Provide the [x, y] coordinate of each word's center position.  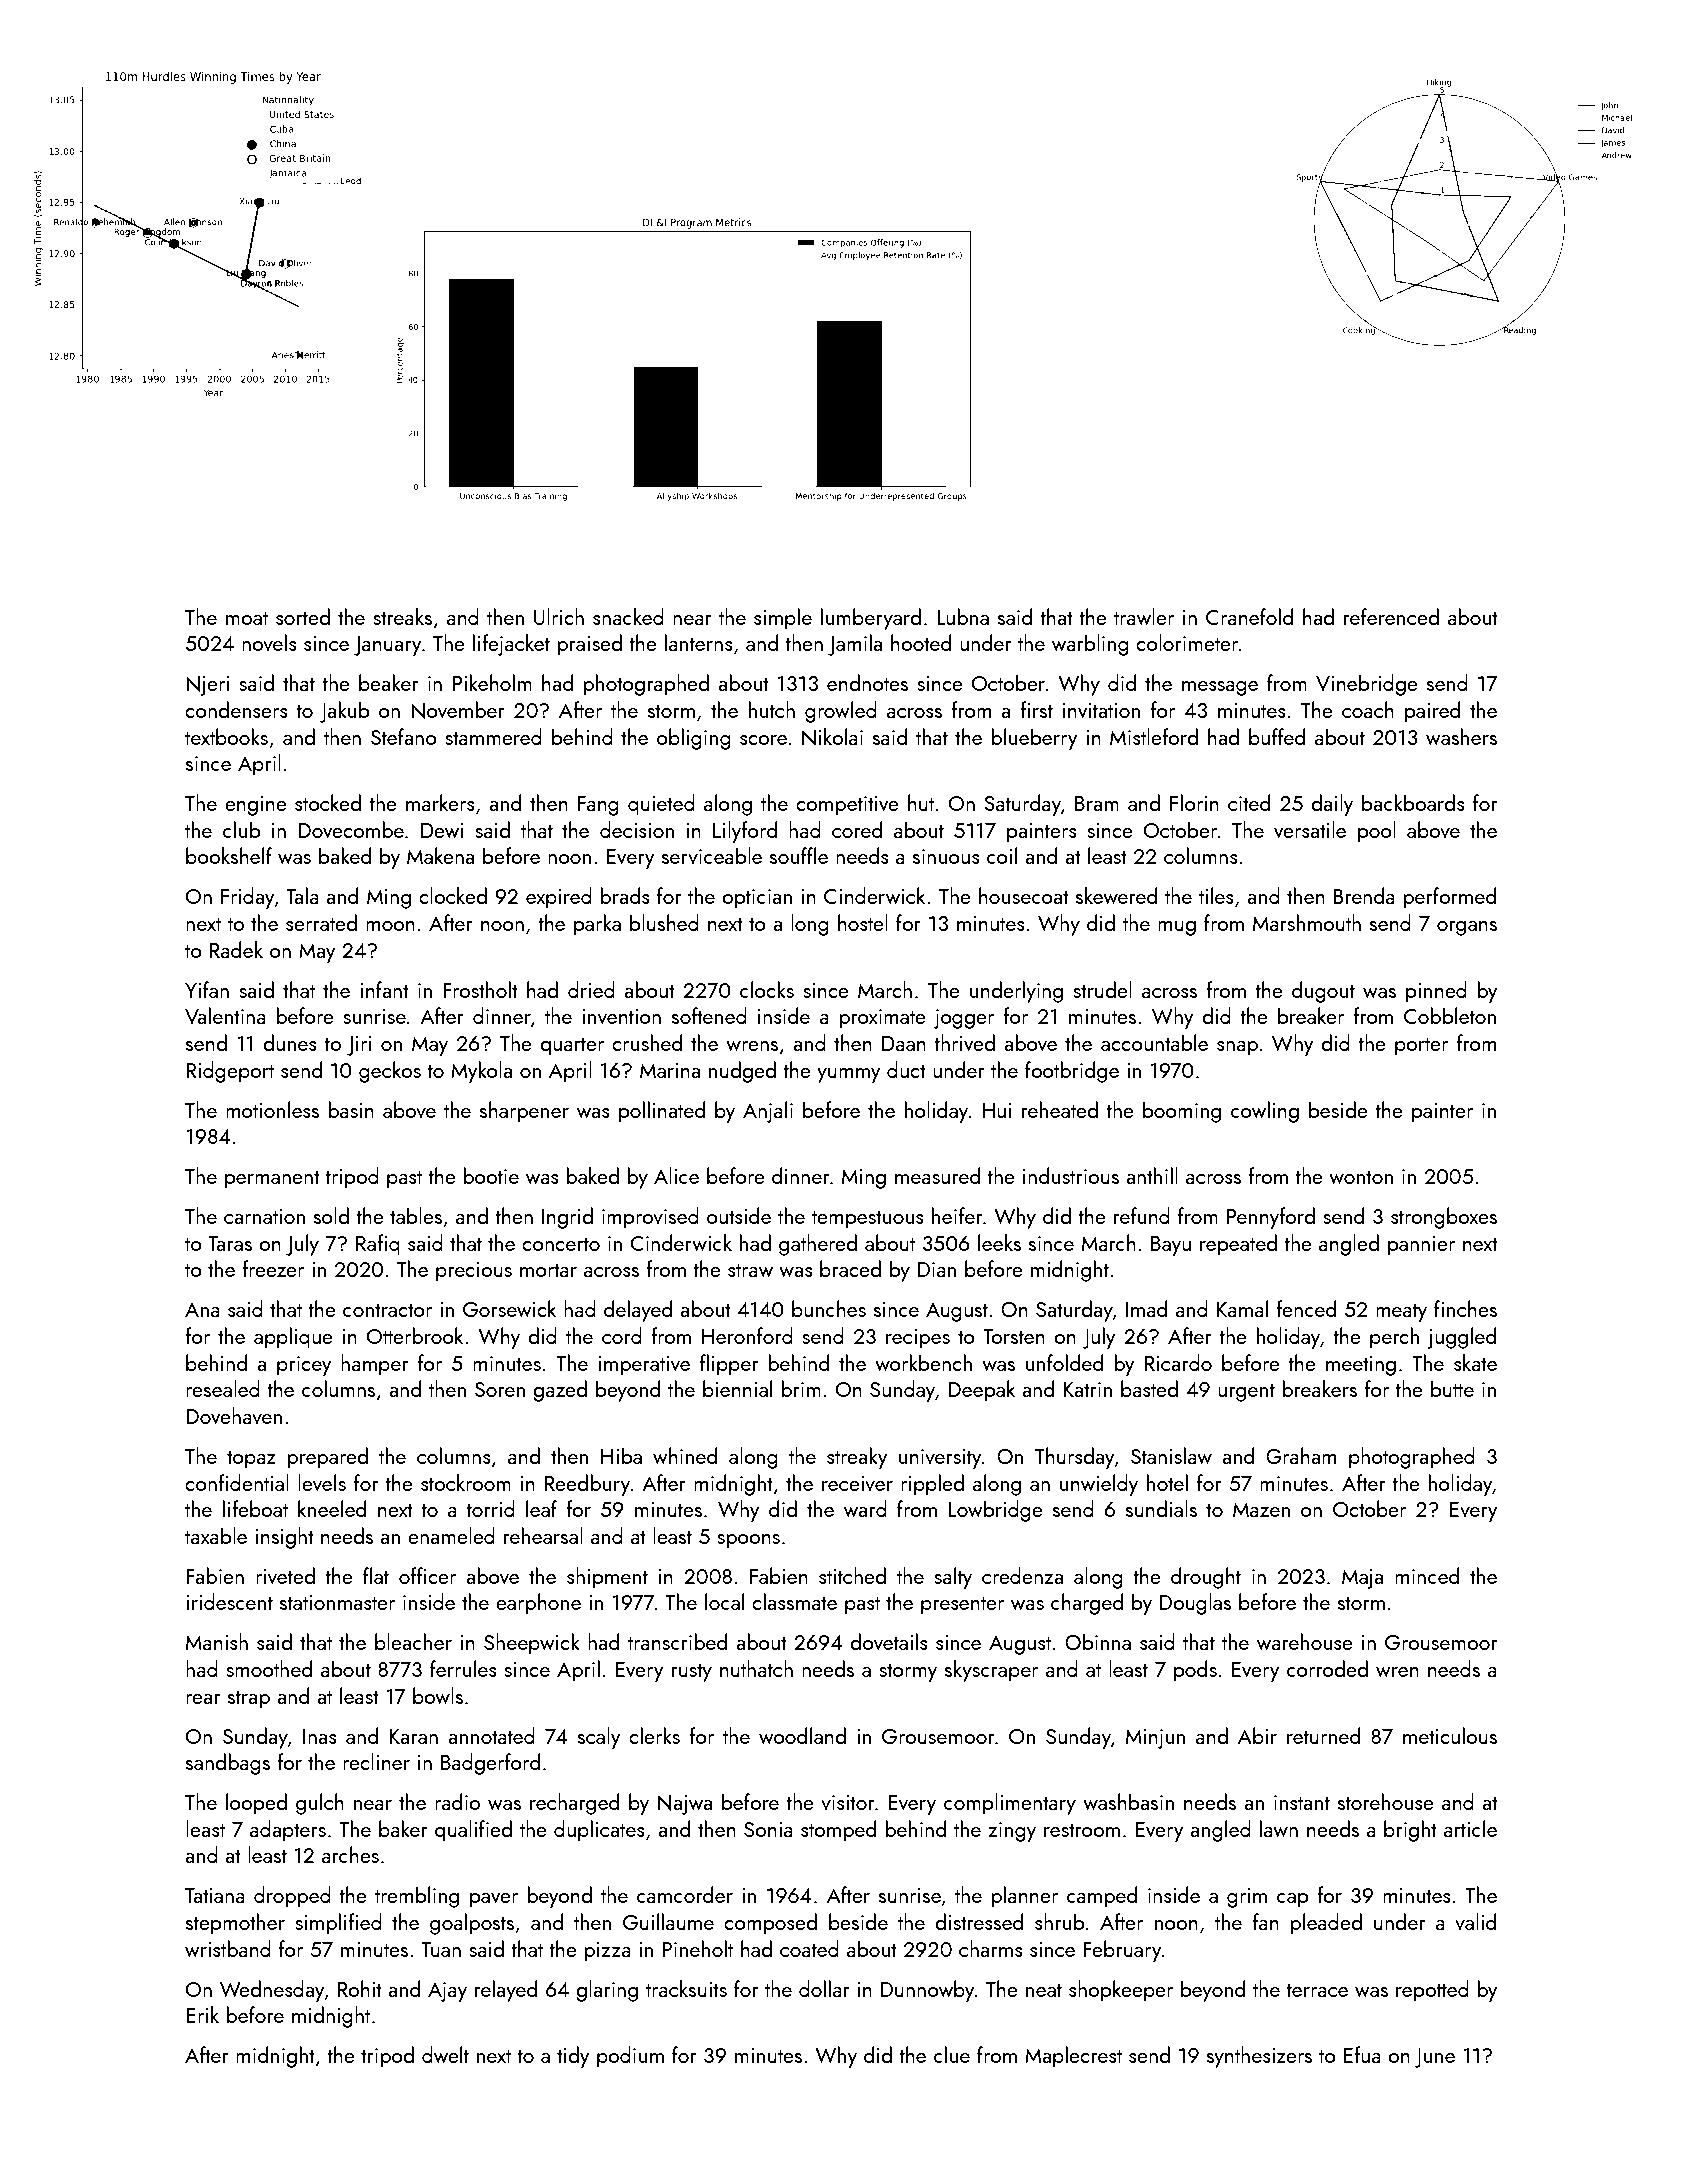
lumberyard [871, 619]
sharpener [524, 1112]
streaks [402, 616]
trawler [1144, 616]
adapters [288, 1831]
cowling [1265, 1112]
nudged [742, 1072]
